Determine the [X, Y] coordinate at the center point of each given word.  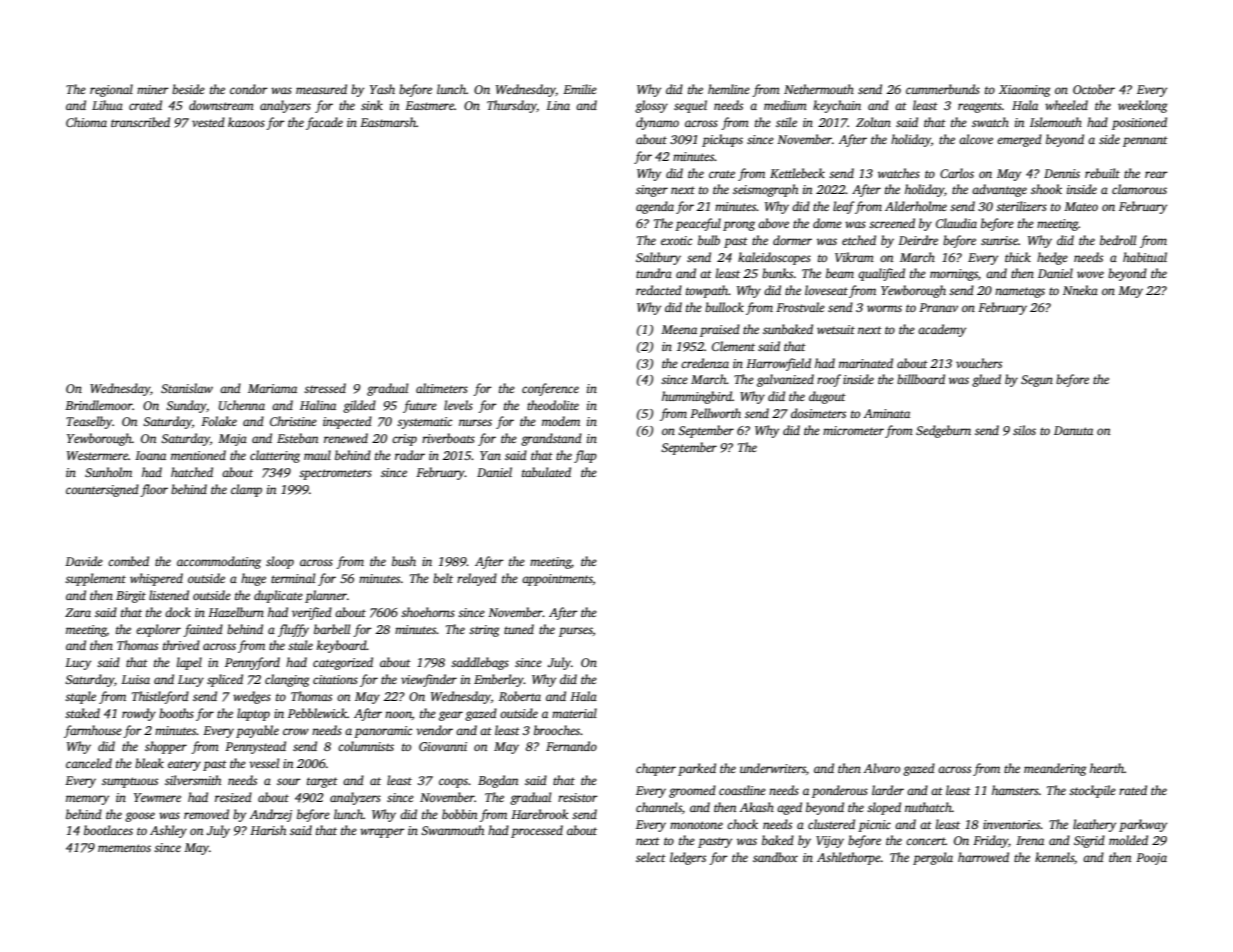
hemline [729, 89]
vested [208, 122]
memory [87, 800]
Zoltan [873, 122]
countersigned [102, 490]
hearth [1107, 768]
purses [576, 632]
